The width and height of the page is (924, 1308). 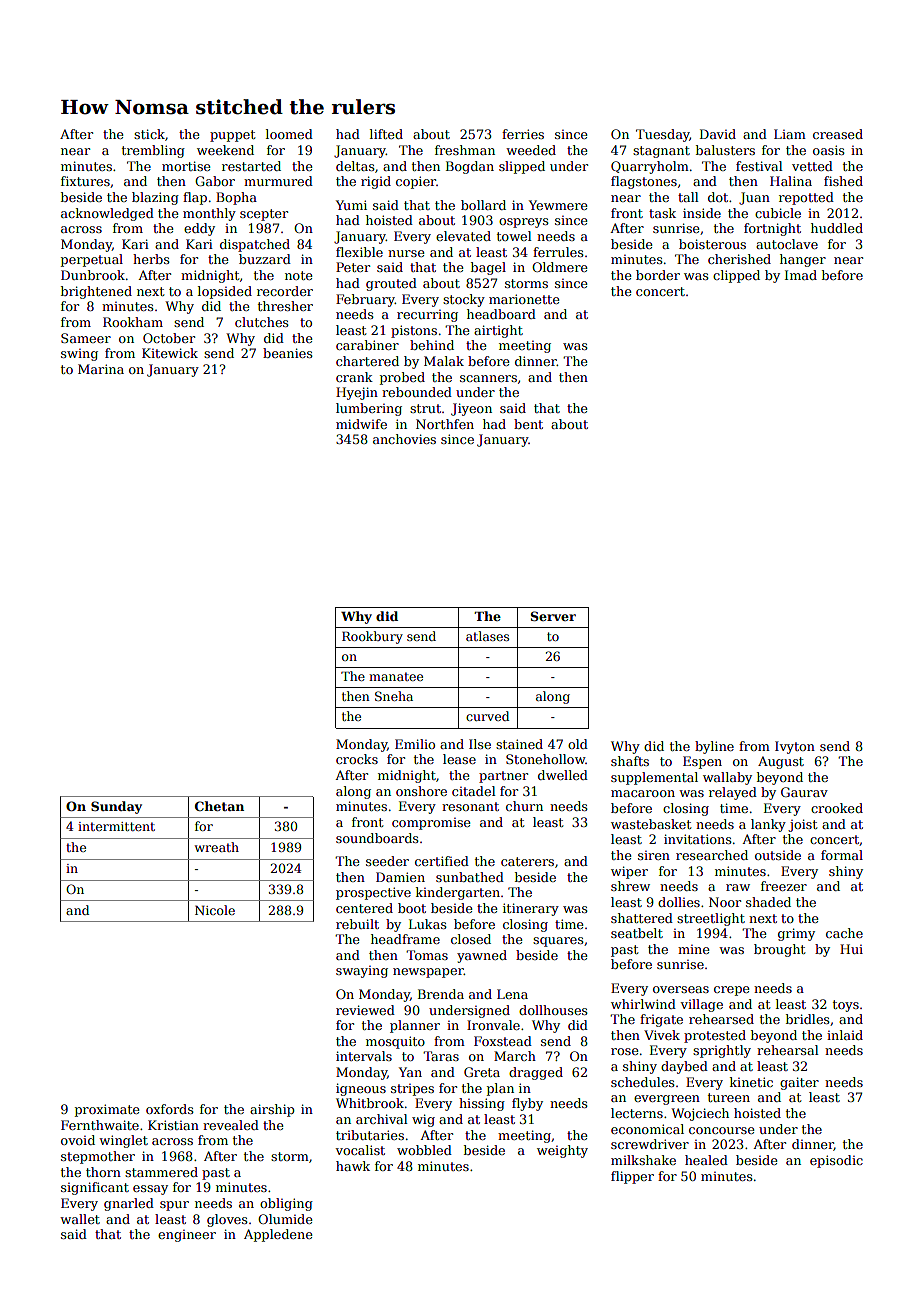 What do you see at coordinates (851, 949) in the page?
I see `Hui` at bounding box center [851, 949].
